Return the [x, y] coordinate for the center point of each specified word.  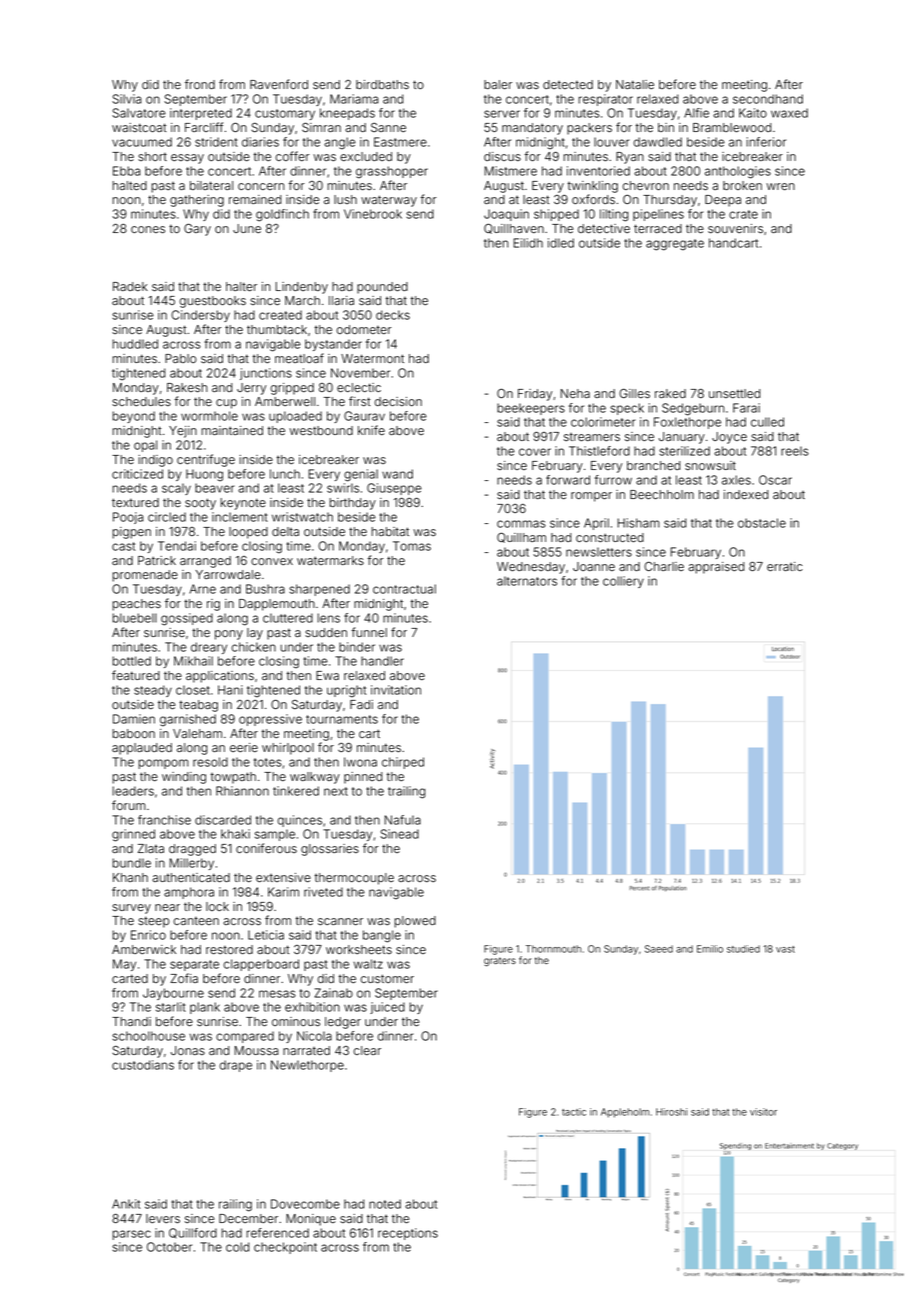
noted [385, 1204]
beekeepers [531, 409]
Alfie [696, 113]
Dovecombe [305, 1204]
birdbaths [382, 84]
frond [200, 84]
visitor [763, 1112]
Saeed [659, 949]
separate [194, 965]
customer [387, 979]
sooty [200, 504]
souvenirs [735, 229]
